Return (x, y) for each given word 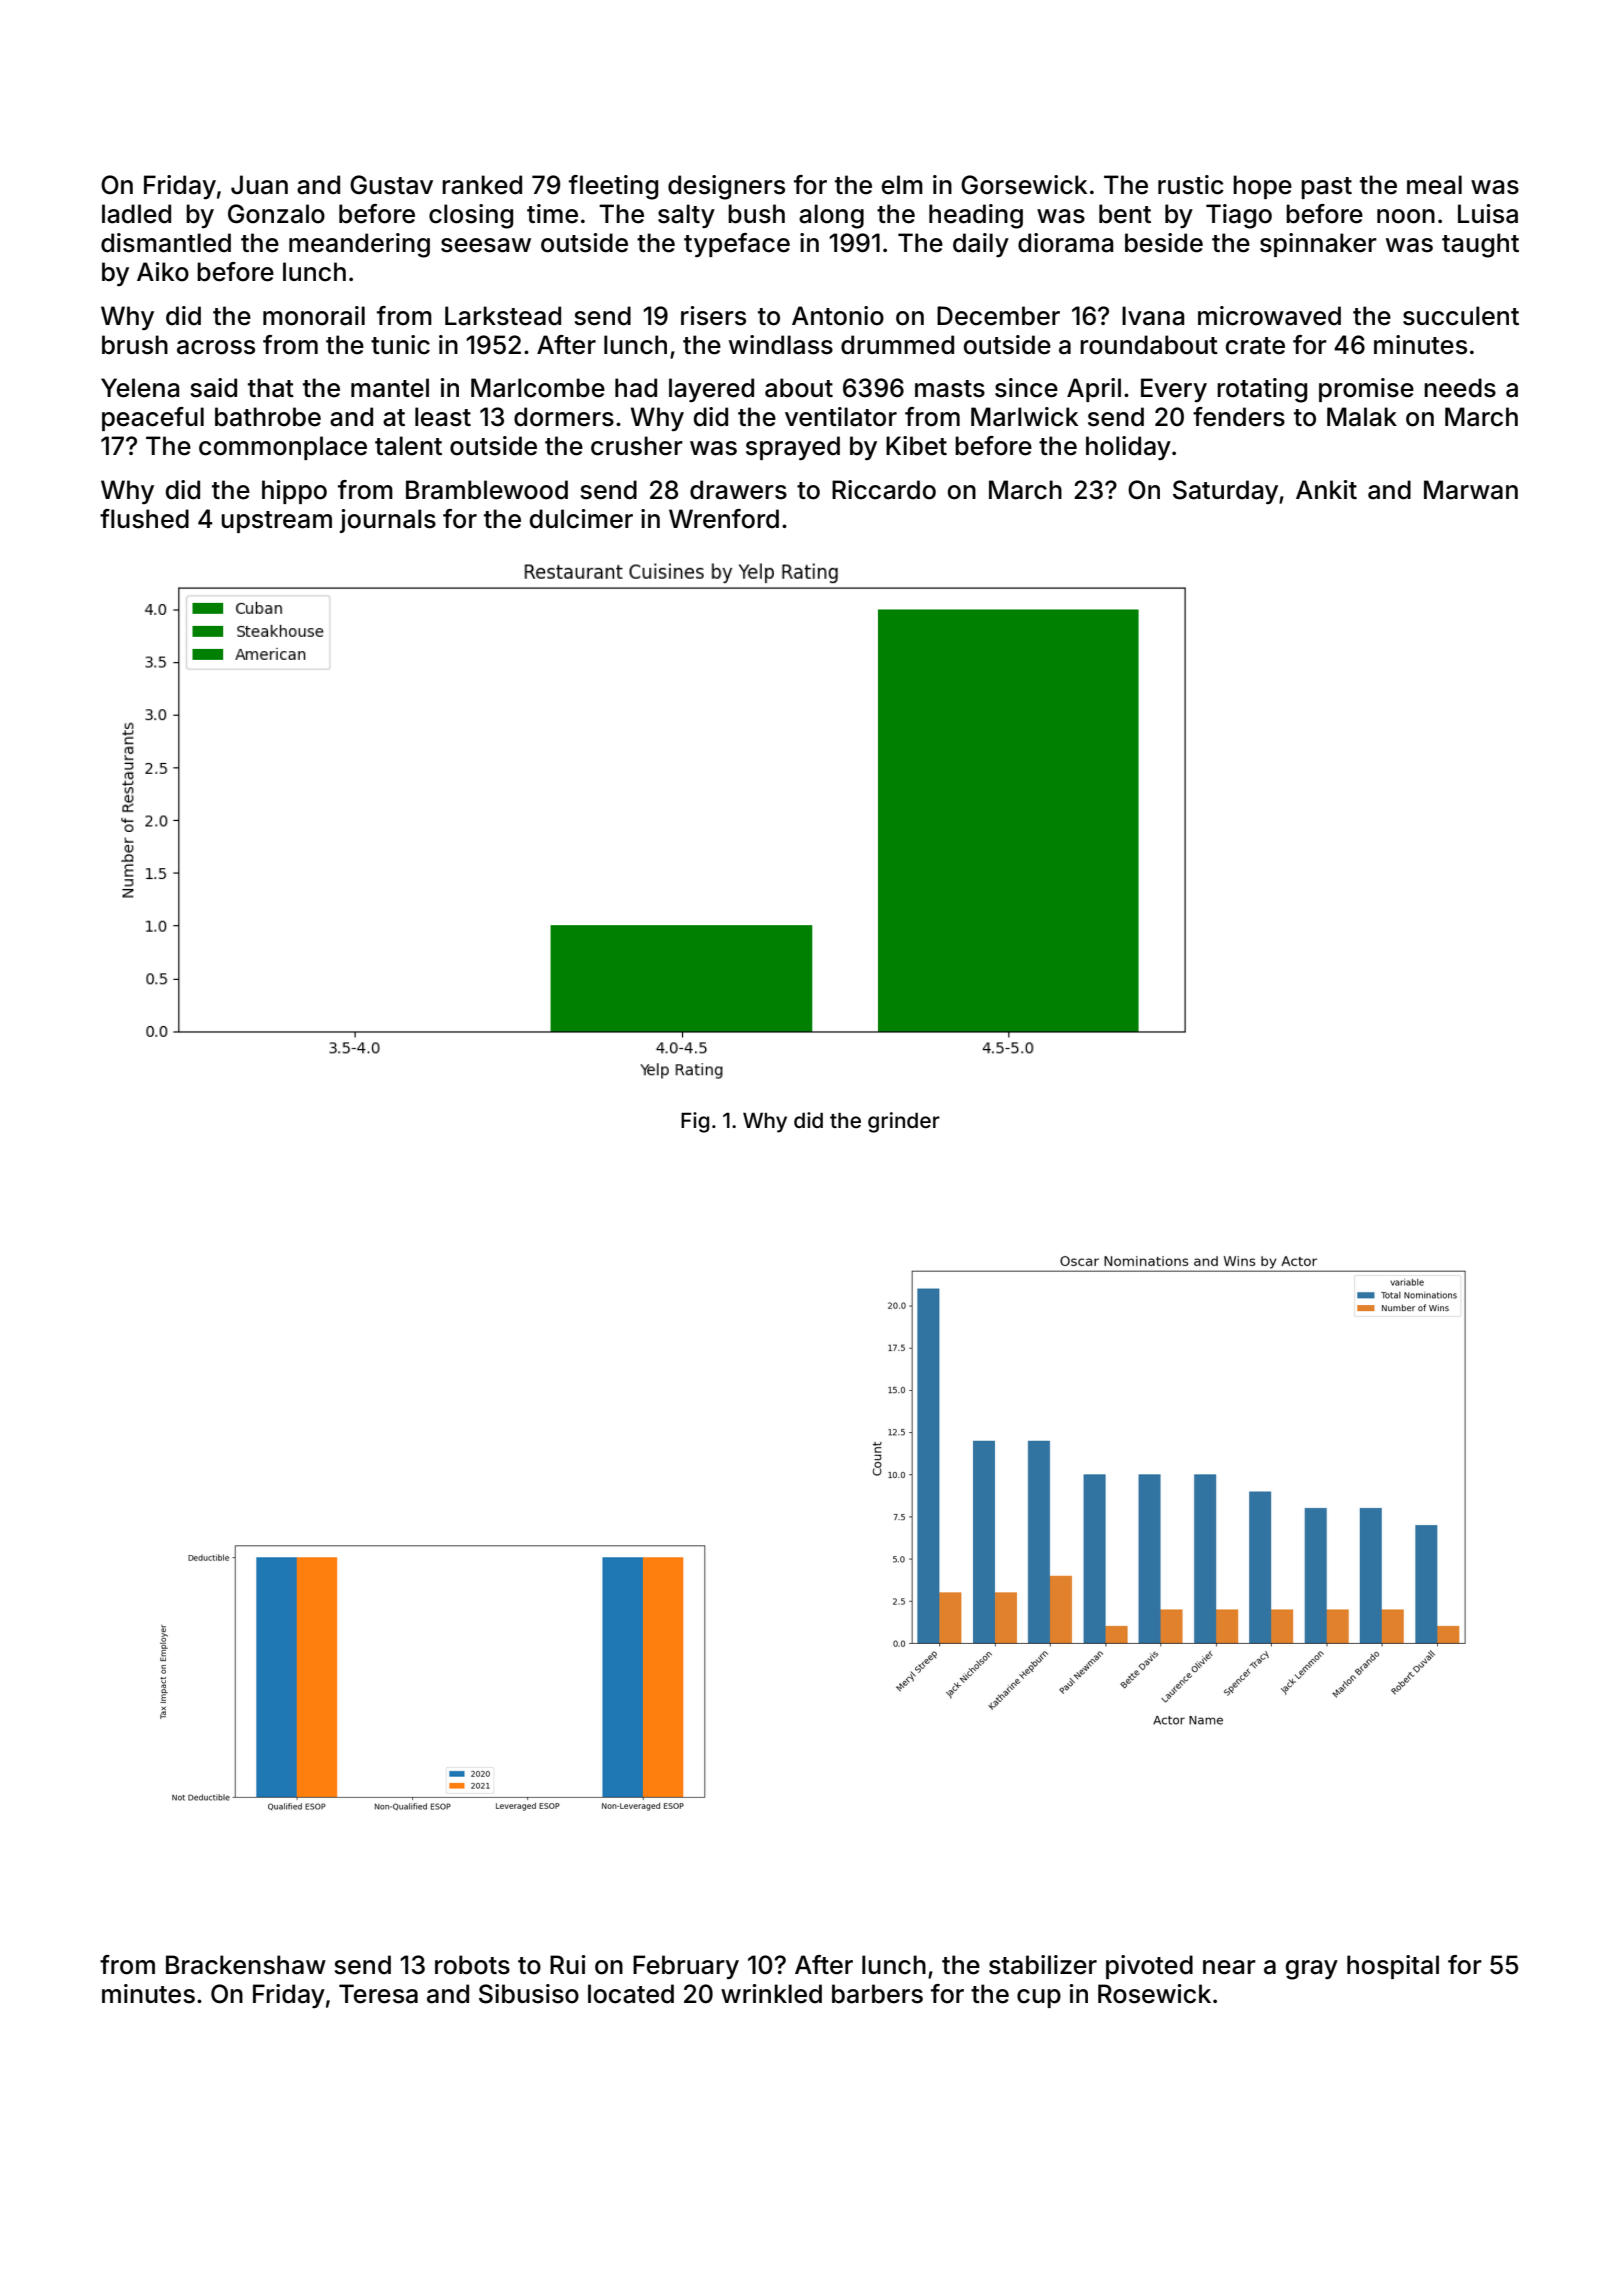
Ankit (1326, 489)
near (1229, 1967)
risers (713, 316)
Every (1174, 390)
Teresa (378, 1994)
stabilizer (1043, 1965)
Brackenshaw (246, 1965)
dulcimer (581, 519)
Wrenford (724, 519)
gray (1312, 1970)
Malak (1362, 417)
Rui (568, 1964)
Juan (259, 185)
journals (388, 521)
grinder (904, 1122)
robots (472, 1965)
